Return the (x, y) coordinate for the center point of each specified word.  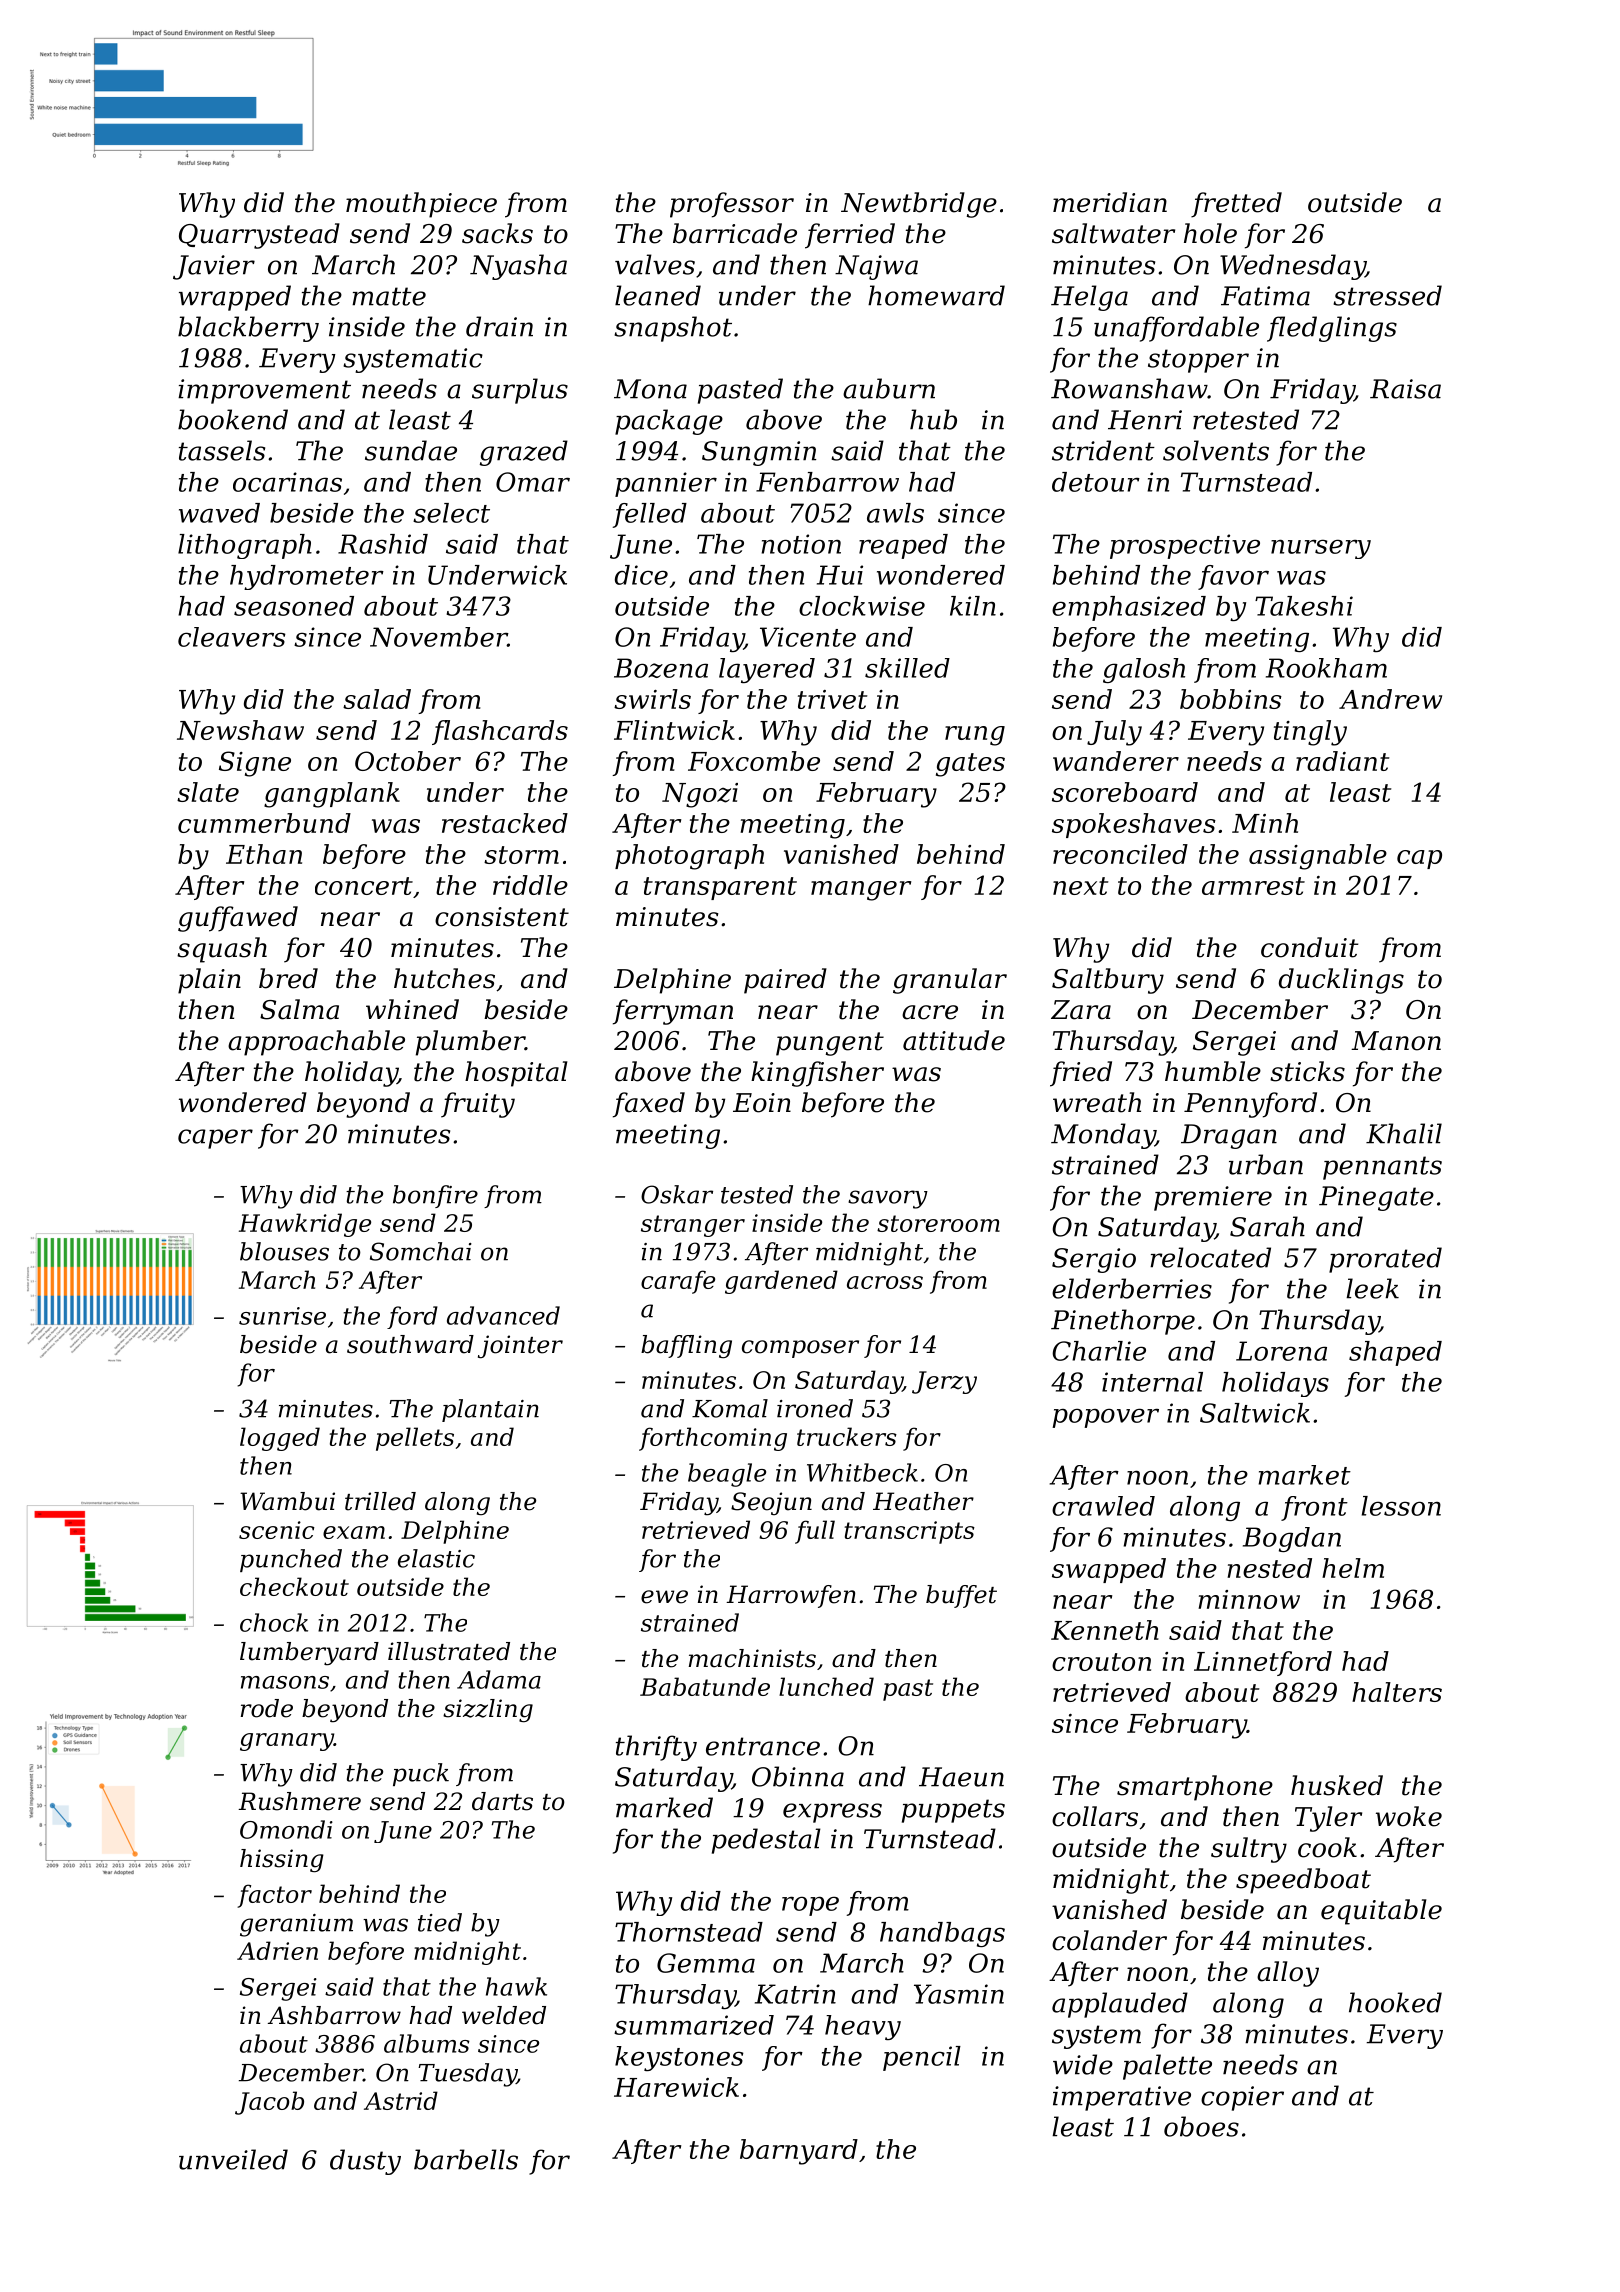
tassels (222, 450)
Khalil (1404, 1133)
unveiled (233, 2159)
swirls (652, 699)
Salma (299, 1009)
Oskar (677, 1194)
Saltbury (1108, 981)
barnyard (799, 2152)
